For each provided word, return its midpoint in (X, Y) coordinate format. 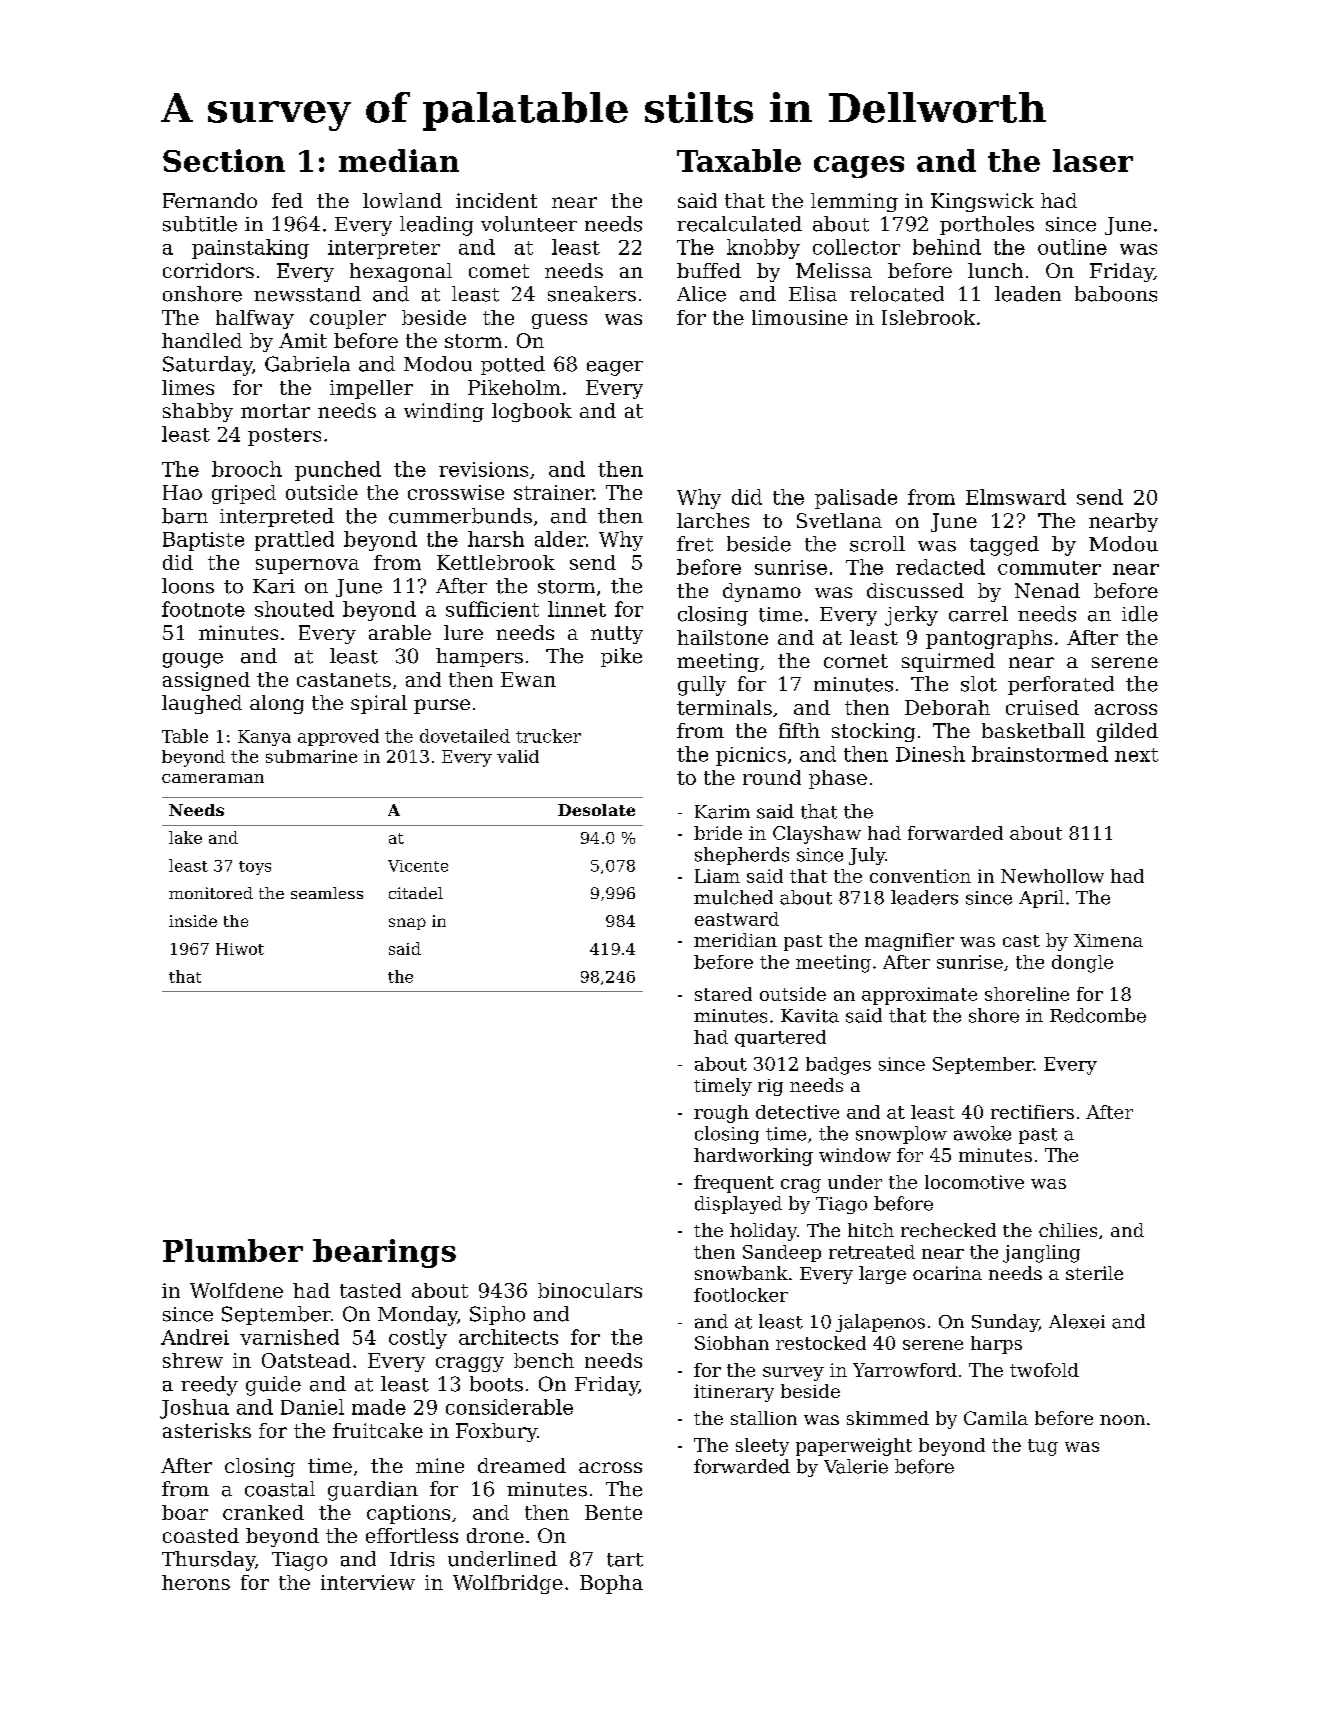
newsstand (307, 294)
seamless (327, 893)
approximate (919, 996)
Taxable (739, 160)
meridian (735, 940)
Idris (412, 1559)
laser (1093, 160)
